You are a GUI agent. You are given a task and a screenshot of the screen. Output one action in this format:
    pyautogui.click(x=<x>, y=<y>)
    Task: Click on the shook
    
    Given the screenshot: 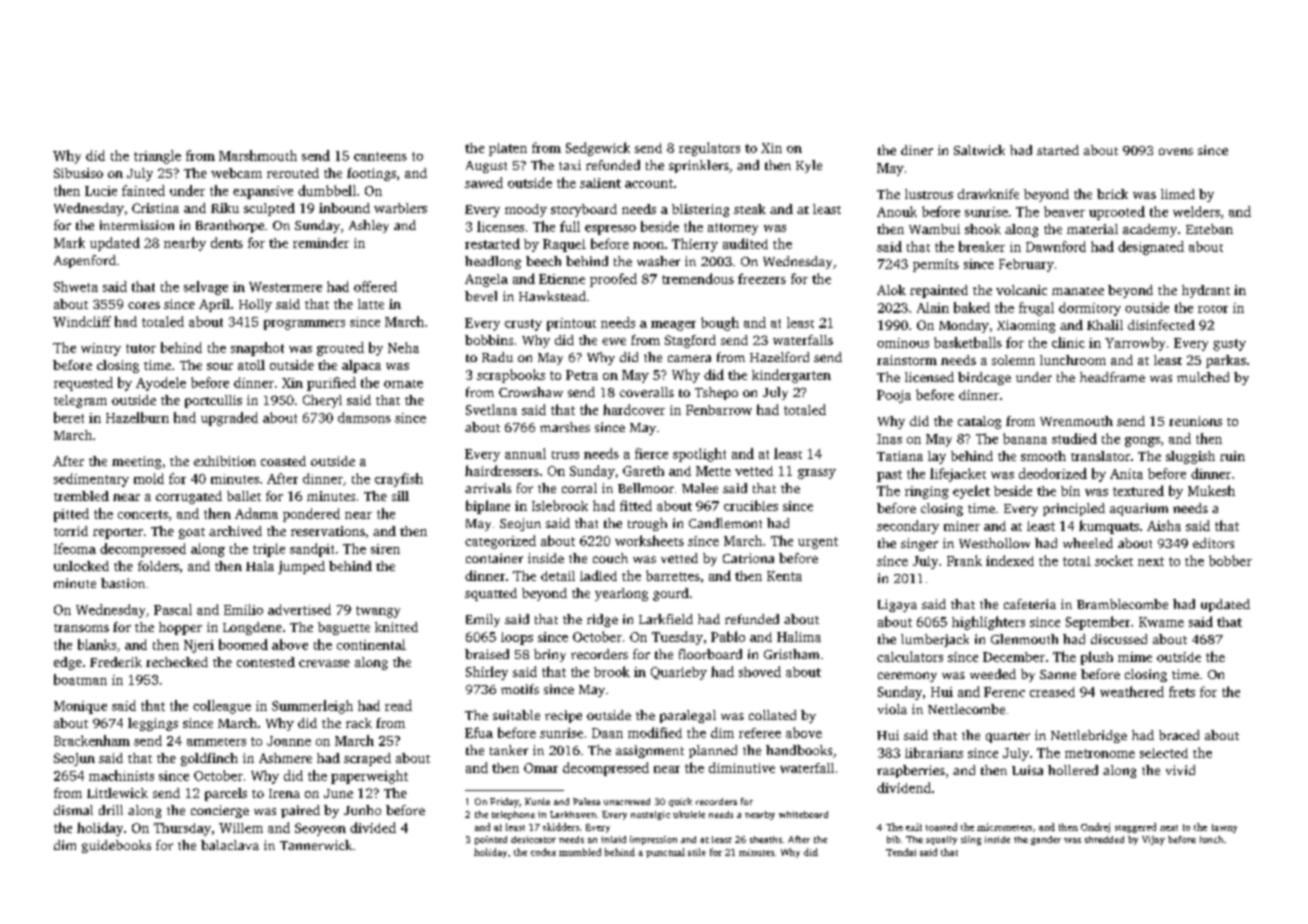 What is the action you would take?
    pyautogui.click(x=983, y=229)
